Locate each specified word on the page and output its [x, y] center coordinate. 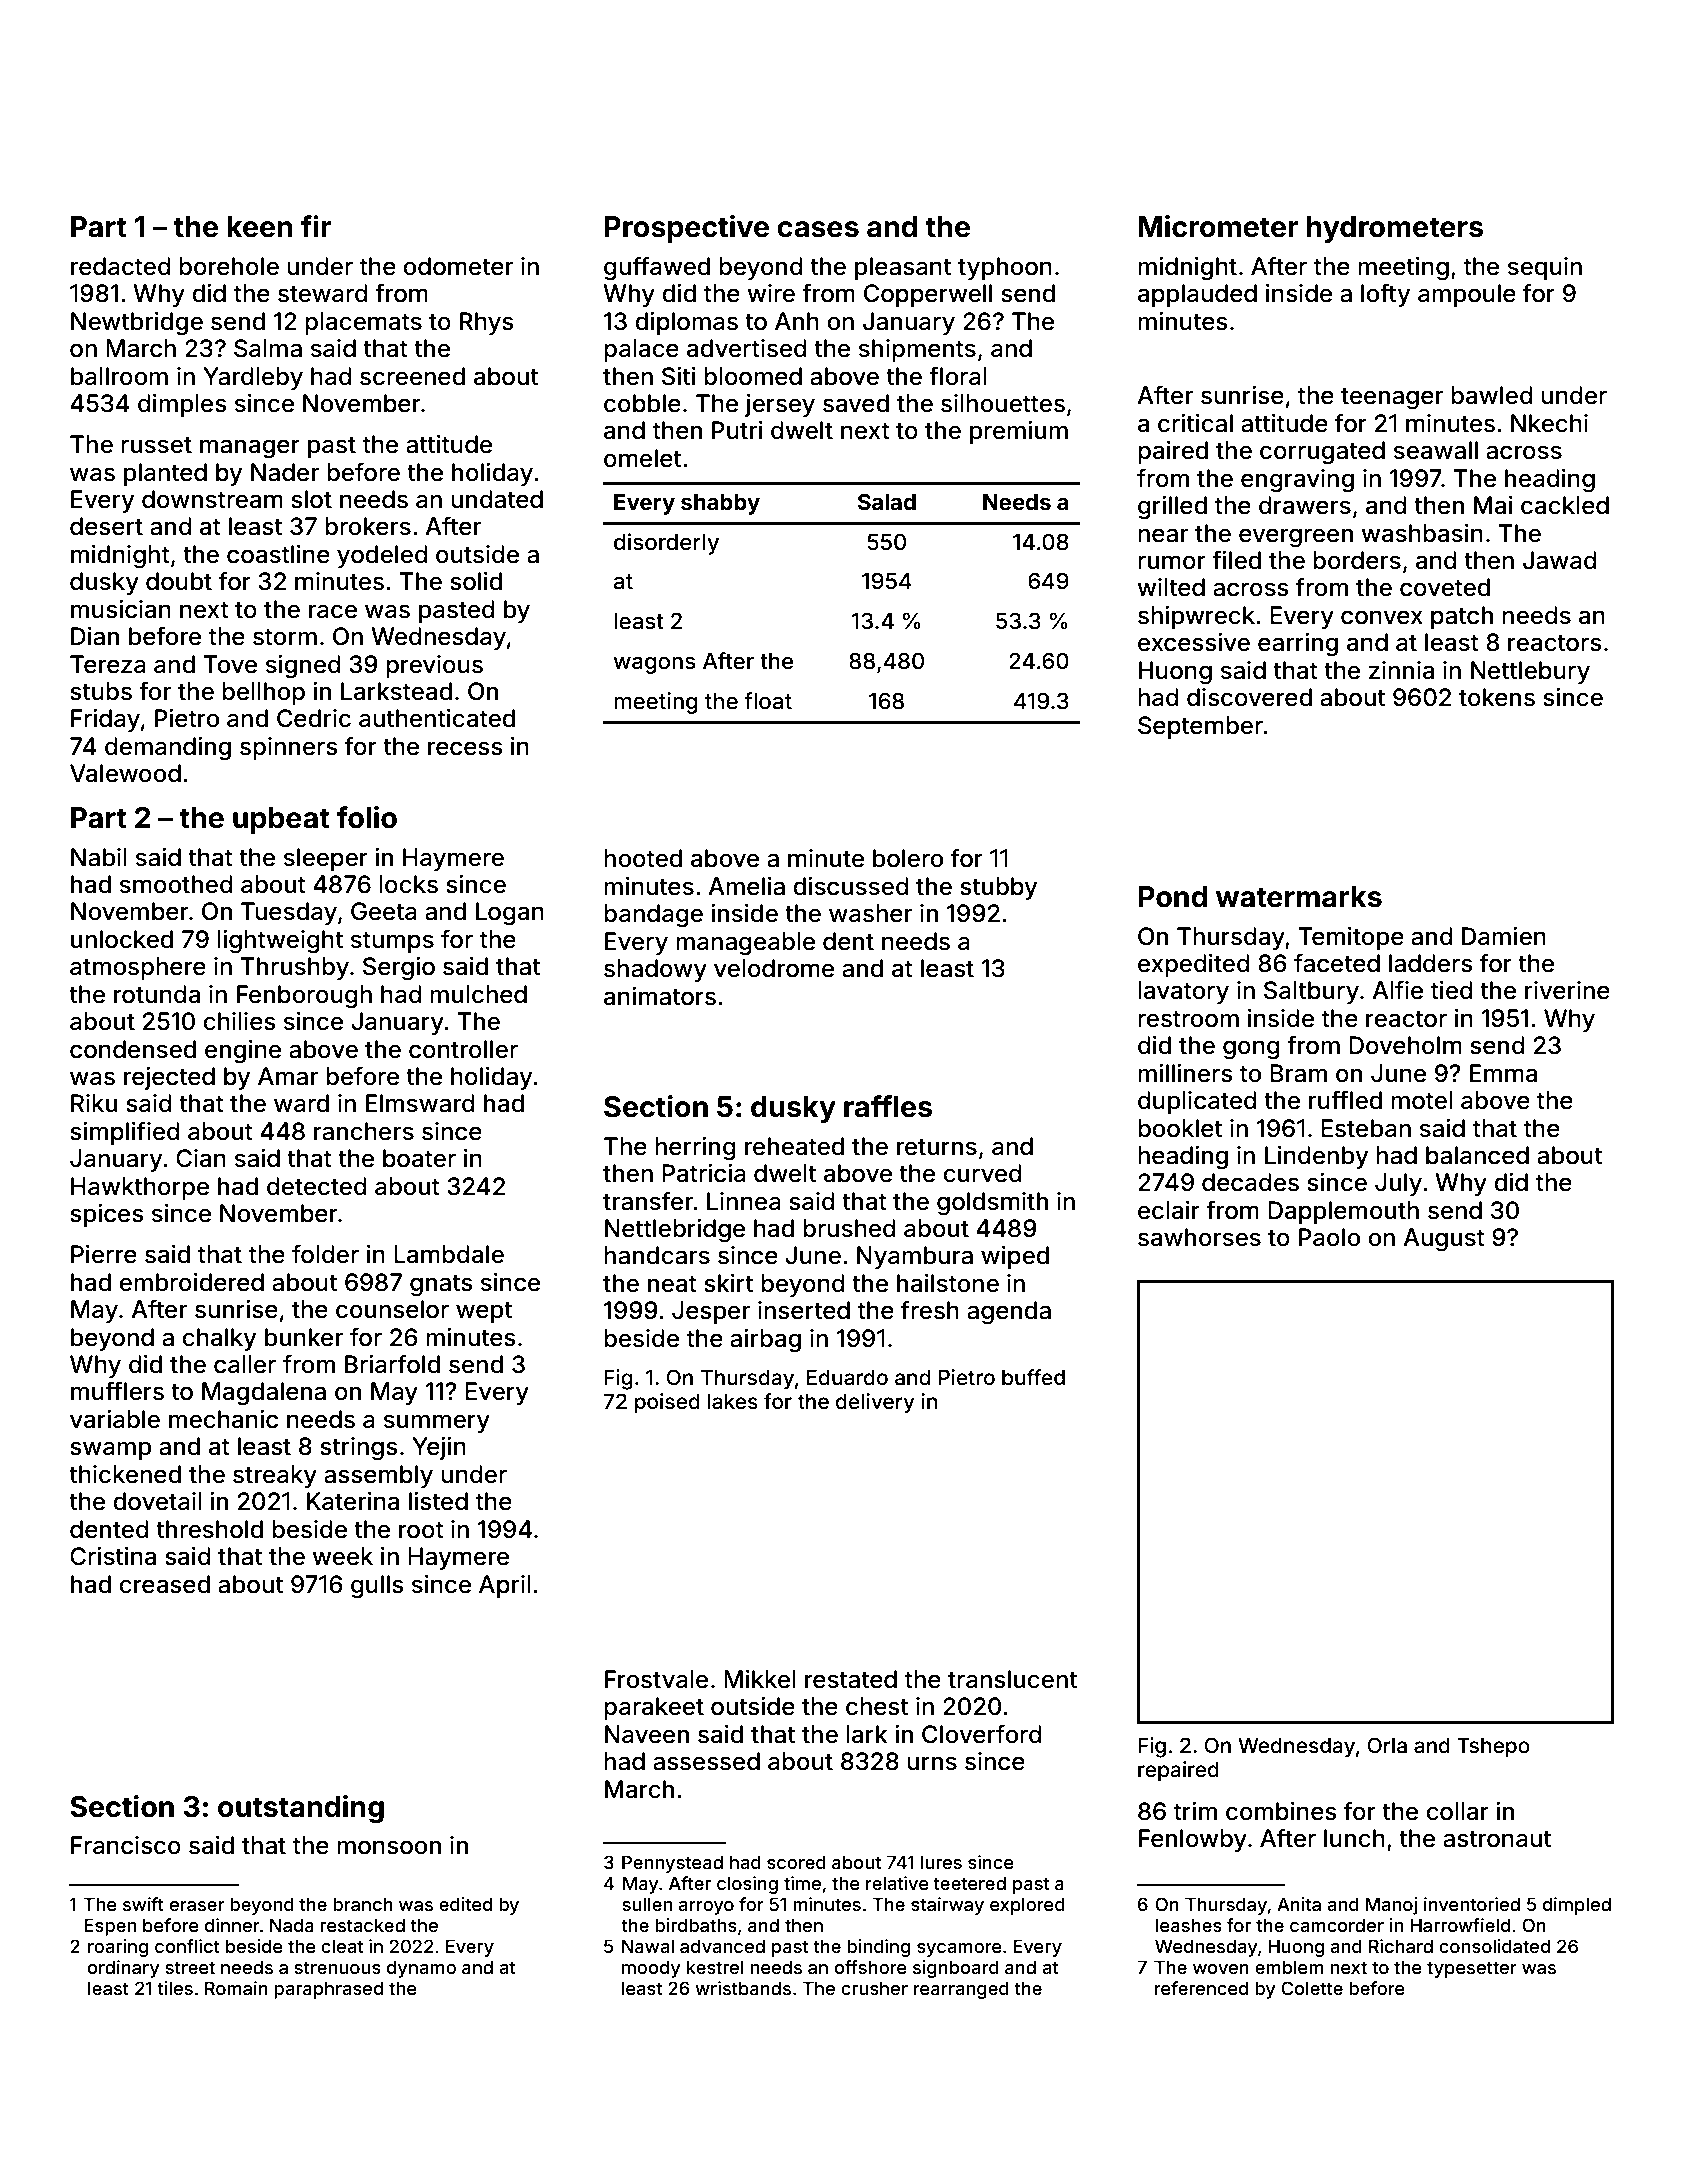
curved [982, 1173]
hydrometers [1395, 229]
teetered [969, 1883]
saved [856, 403]
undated [497, 499]
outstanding [301, 1809]
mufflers [117, 1391]
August [1444, 1239]
